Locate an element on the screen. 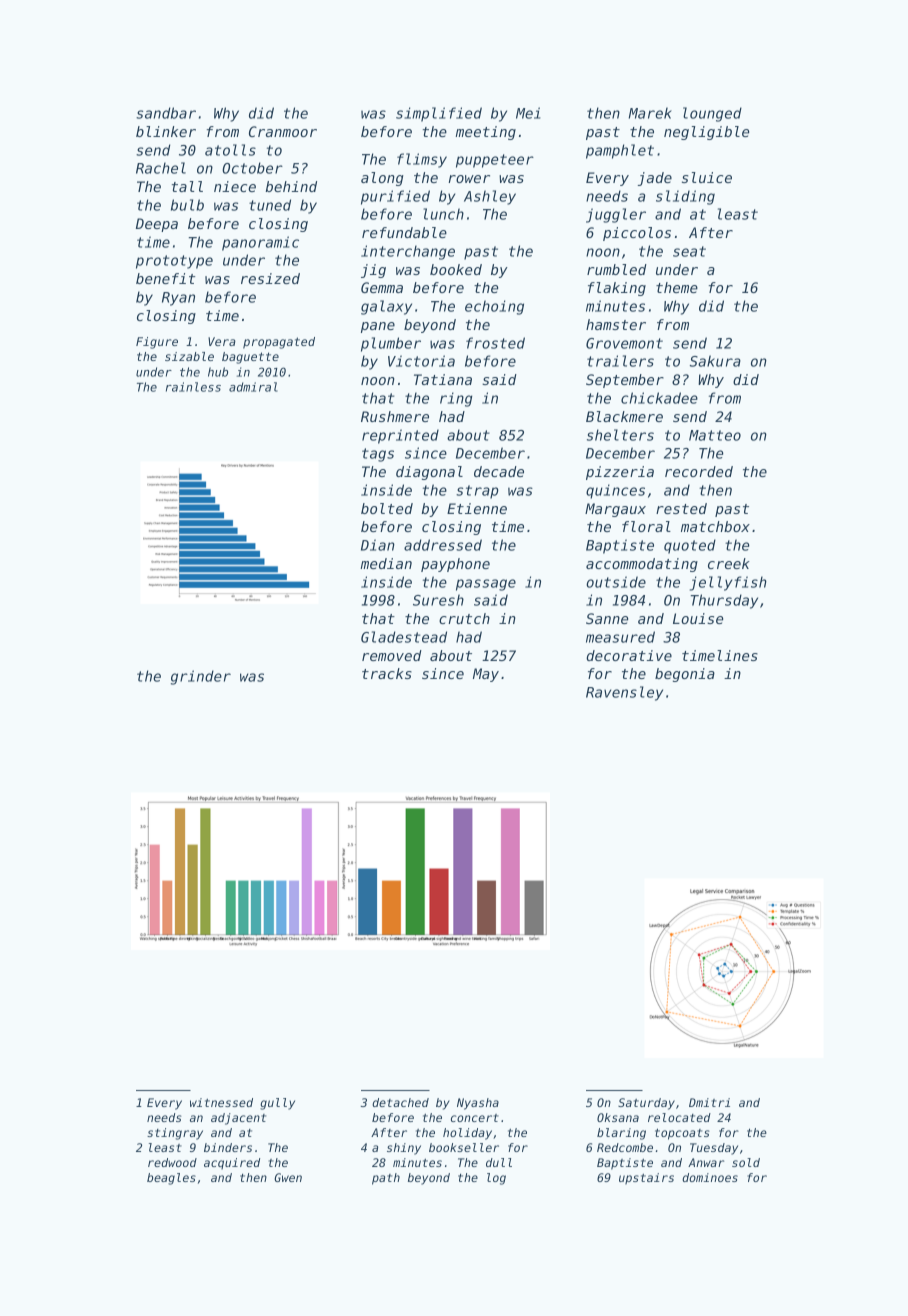 The image size is (908, 1316). pizzeria is located at coordinates (620, 473).
